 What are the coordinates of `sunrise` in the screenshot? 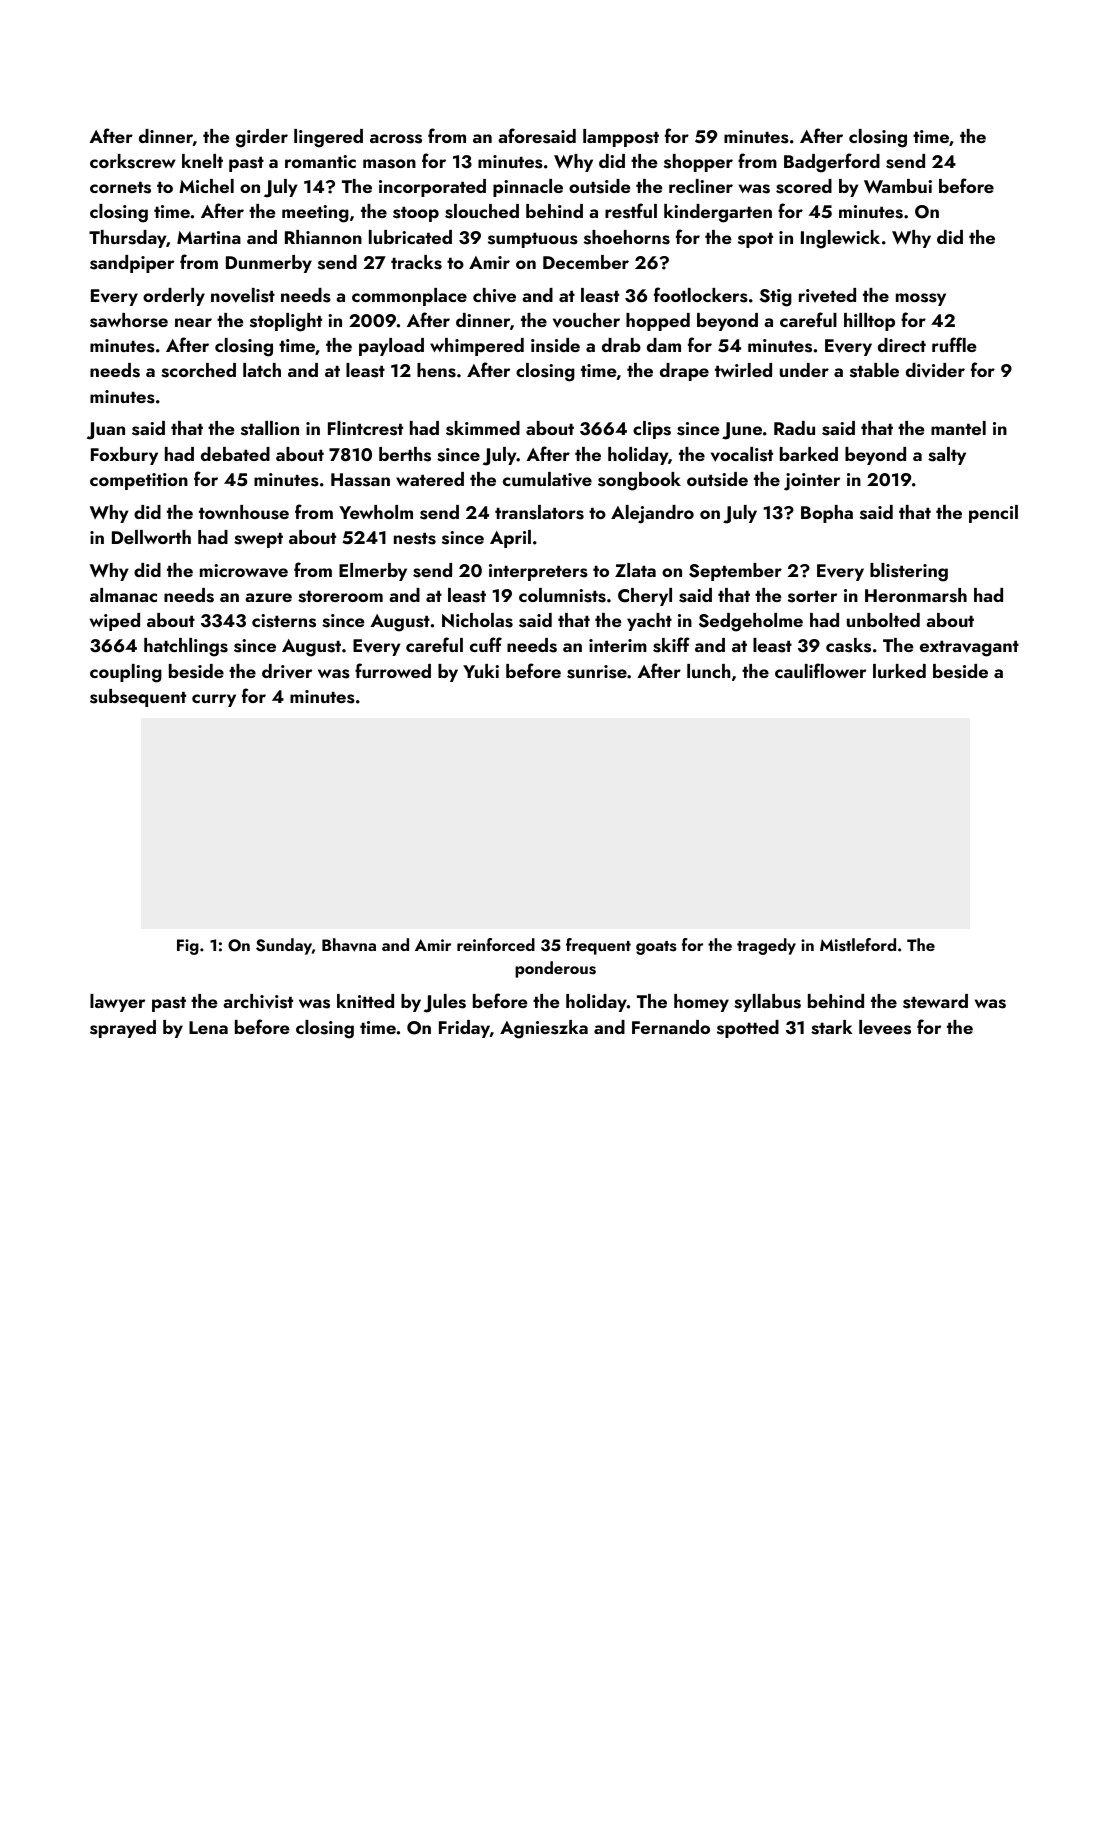 It's located at (597, 672).
